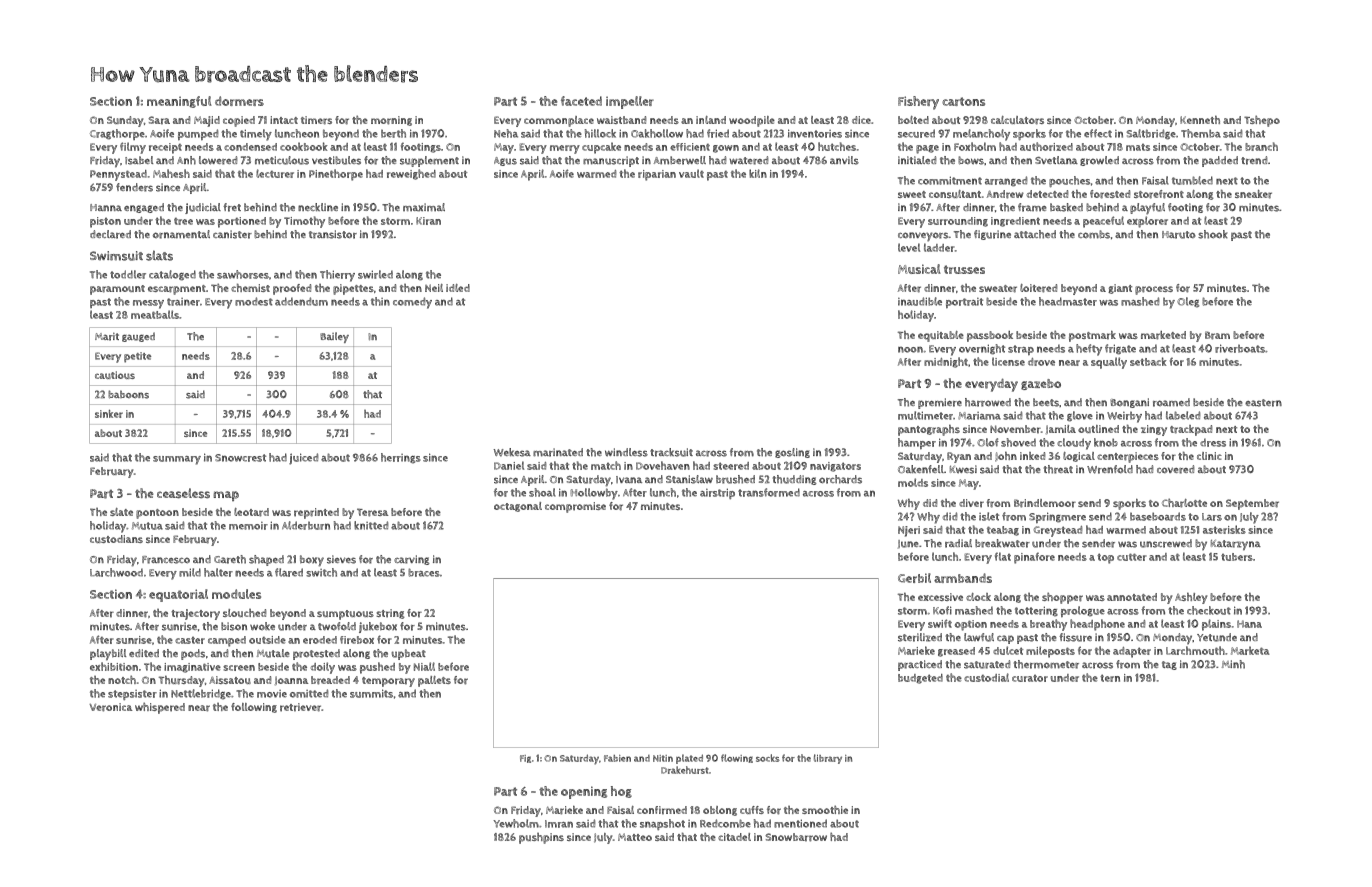  What do you see at coordinates (516, 823) in the image?
I see `Yewholm` at bounding box center [516, 823].
